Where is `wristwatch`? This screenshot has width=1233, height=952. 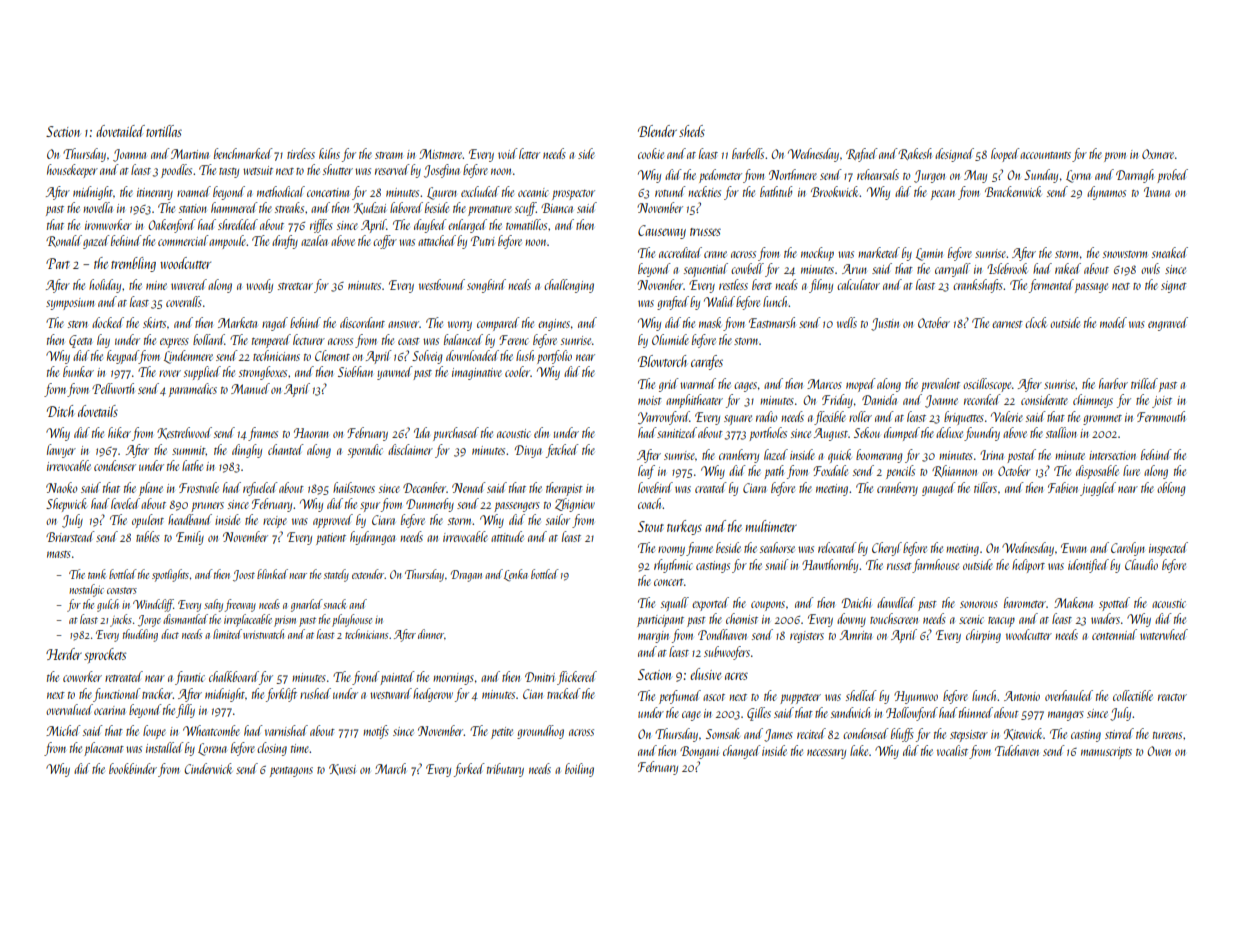
wristwatch is located at coordinates (263, 634).
